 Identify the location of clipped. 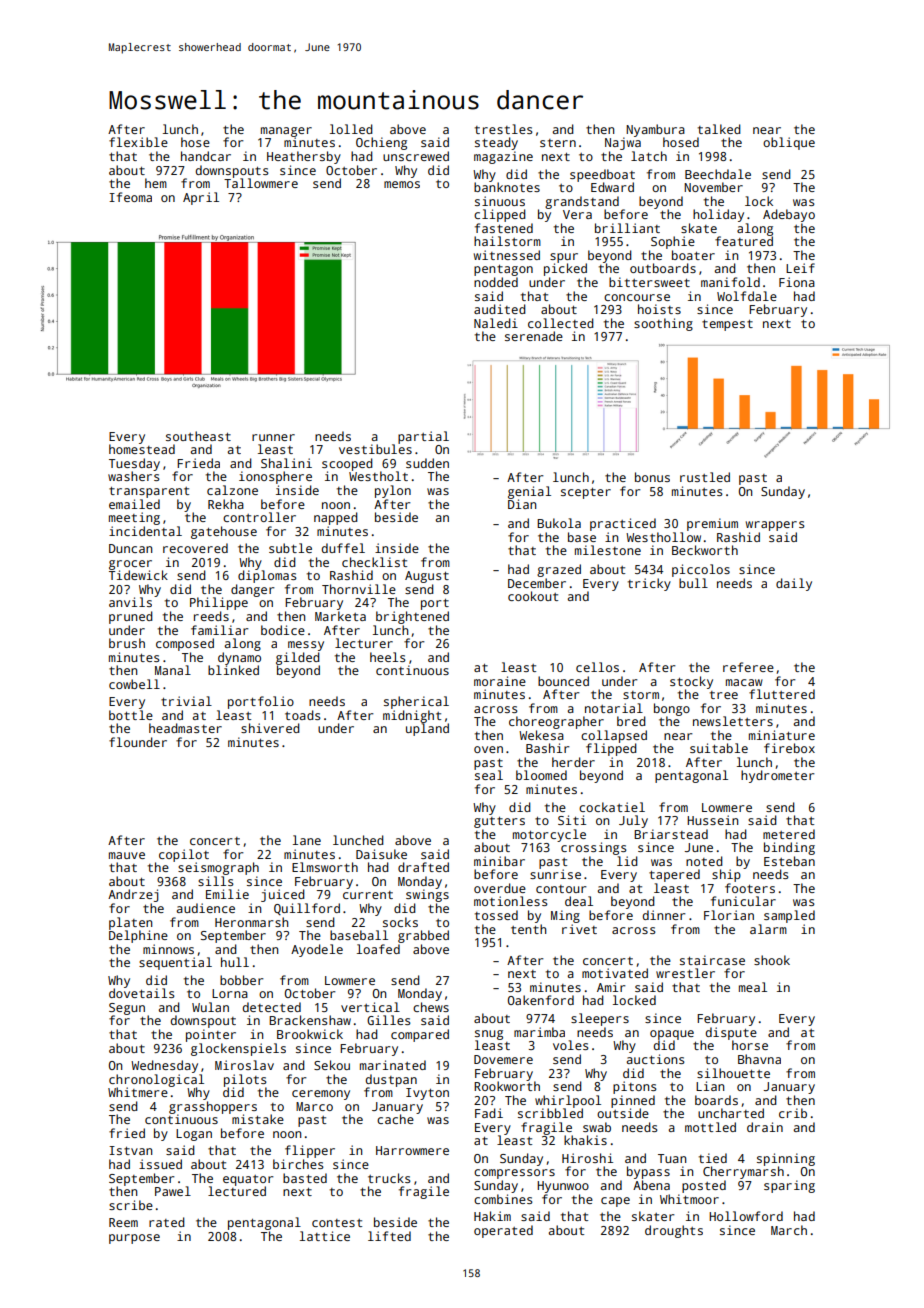
(500, 215).
